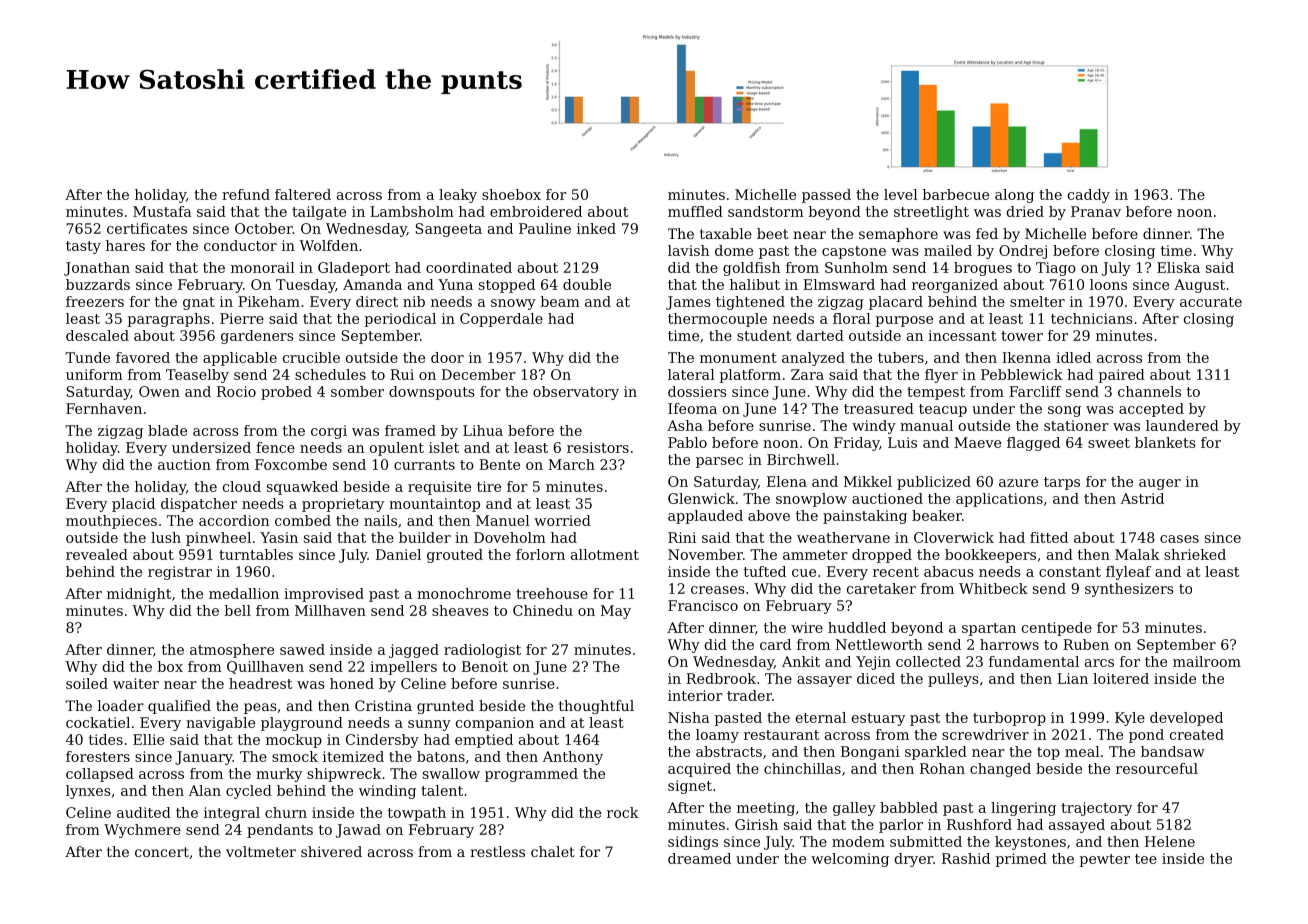  Describe the element at coordinates (144, 812) in the screenshot. I see `audited` at that location.
